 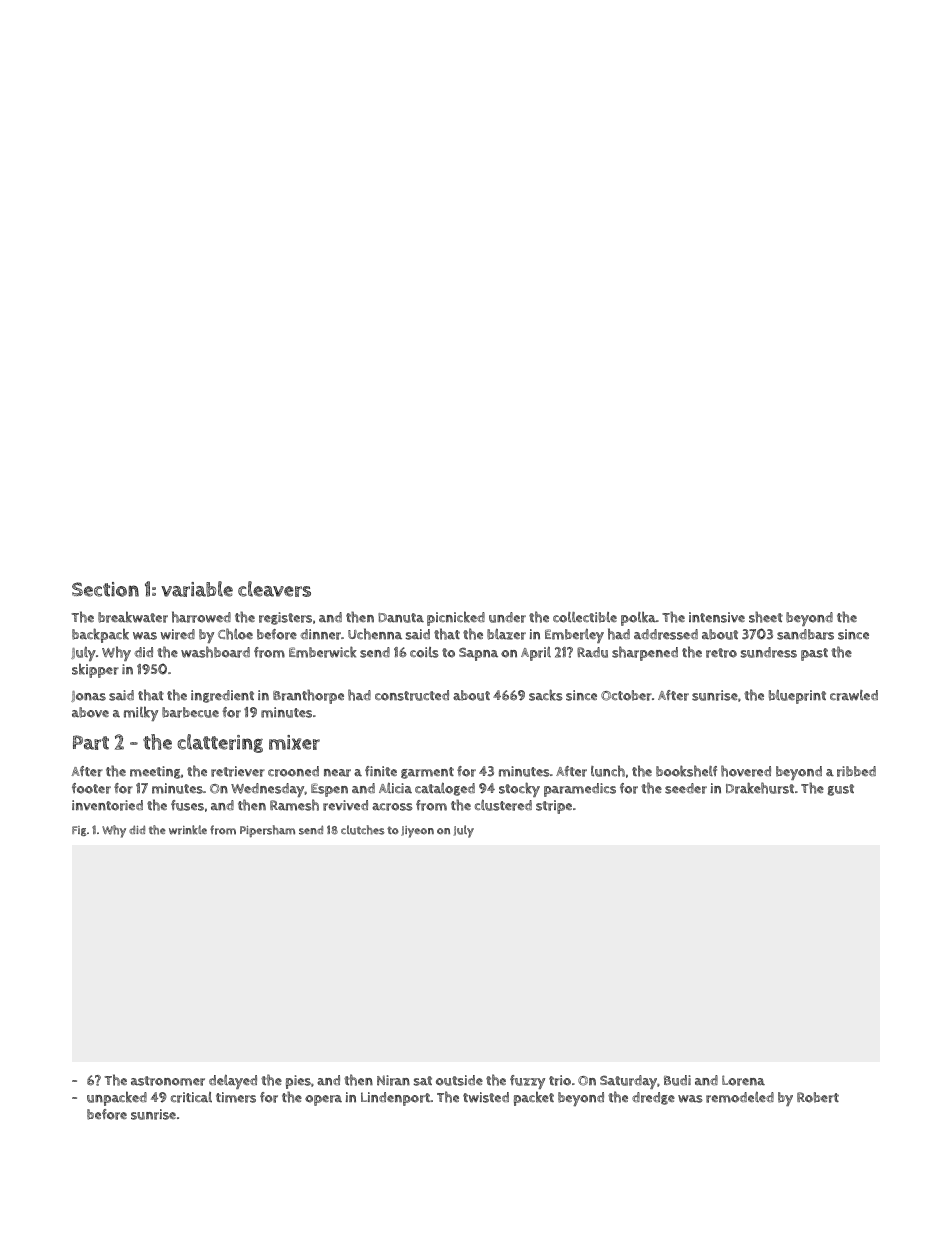 I want to click on collectible, so click(x=585, y=617).
